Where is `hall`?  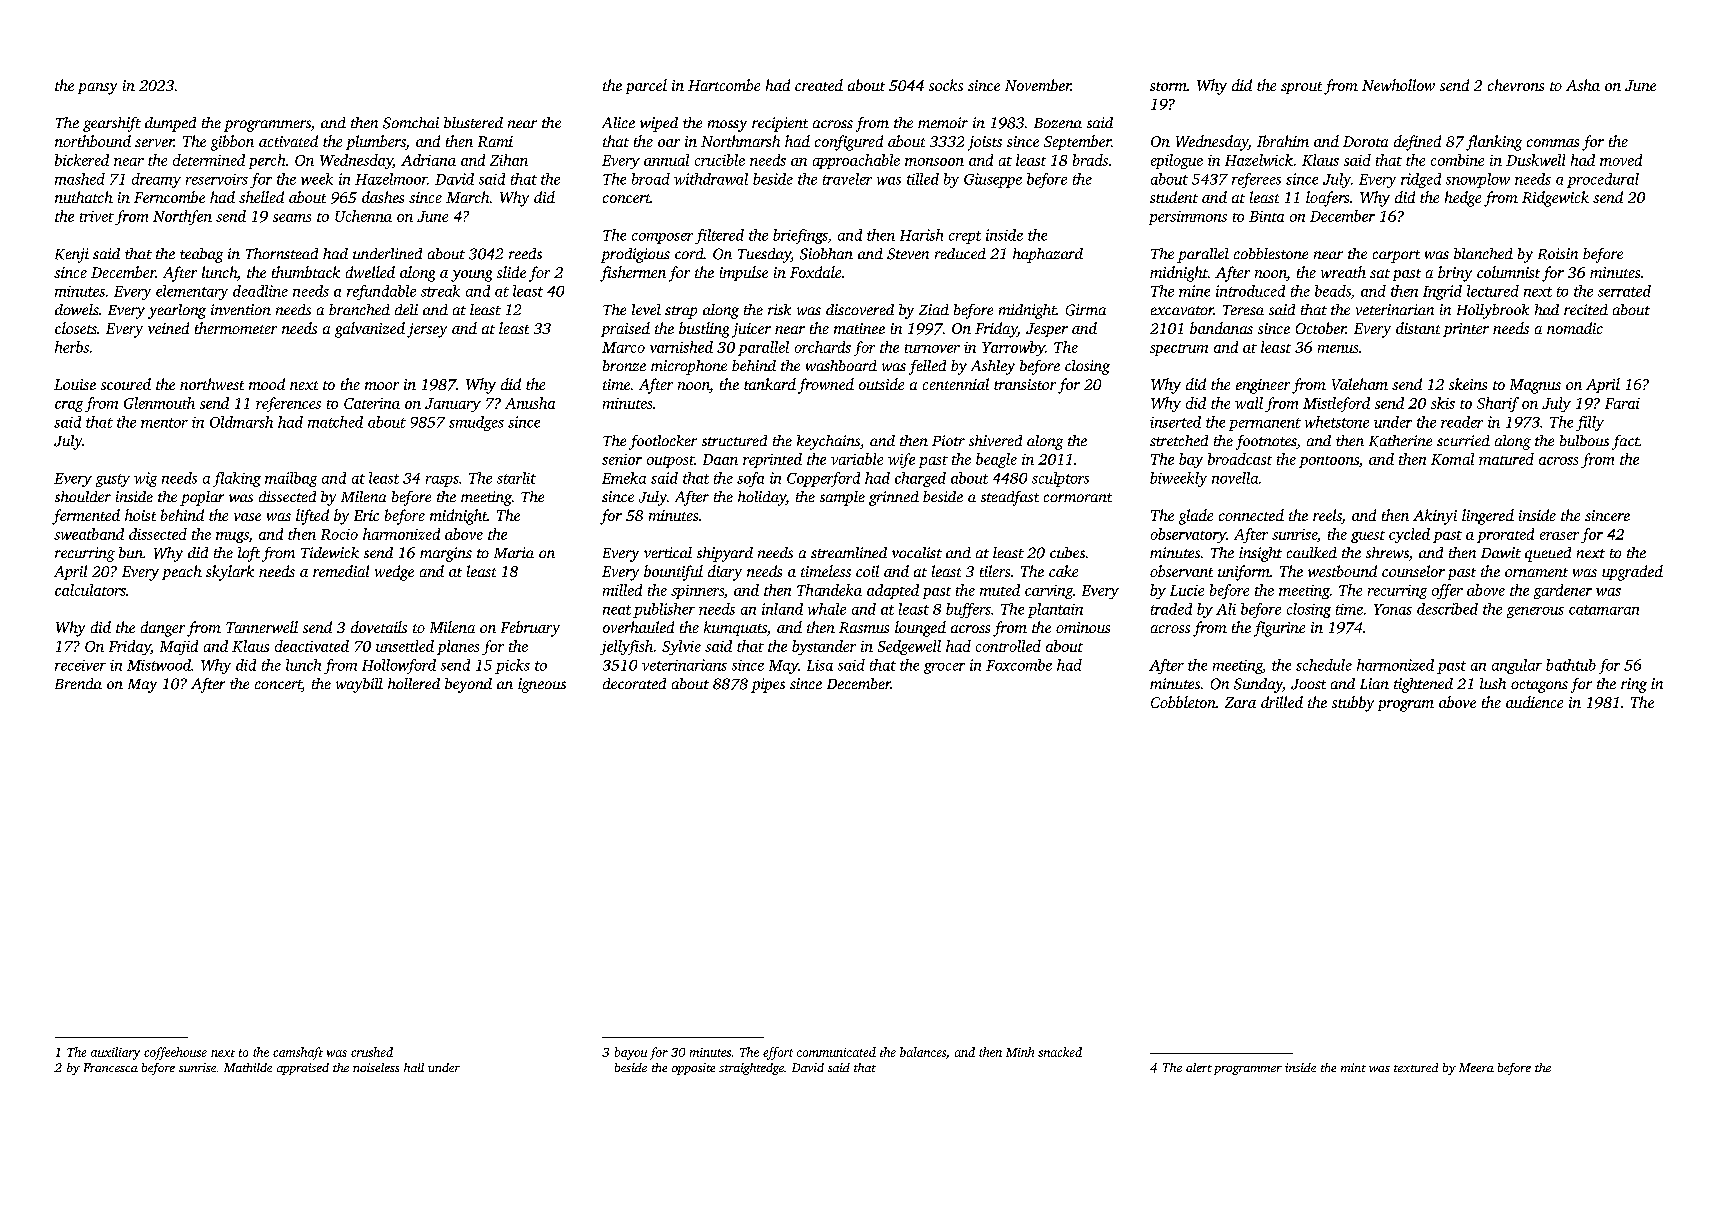
hall is located at coordinates (414, 1067).
